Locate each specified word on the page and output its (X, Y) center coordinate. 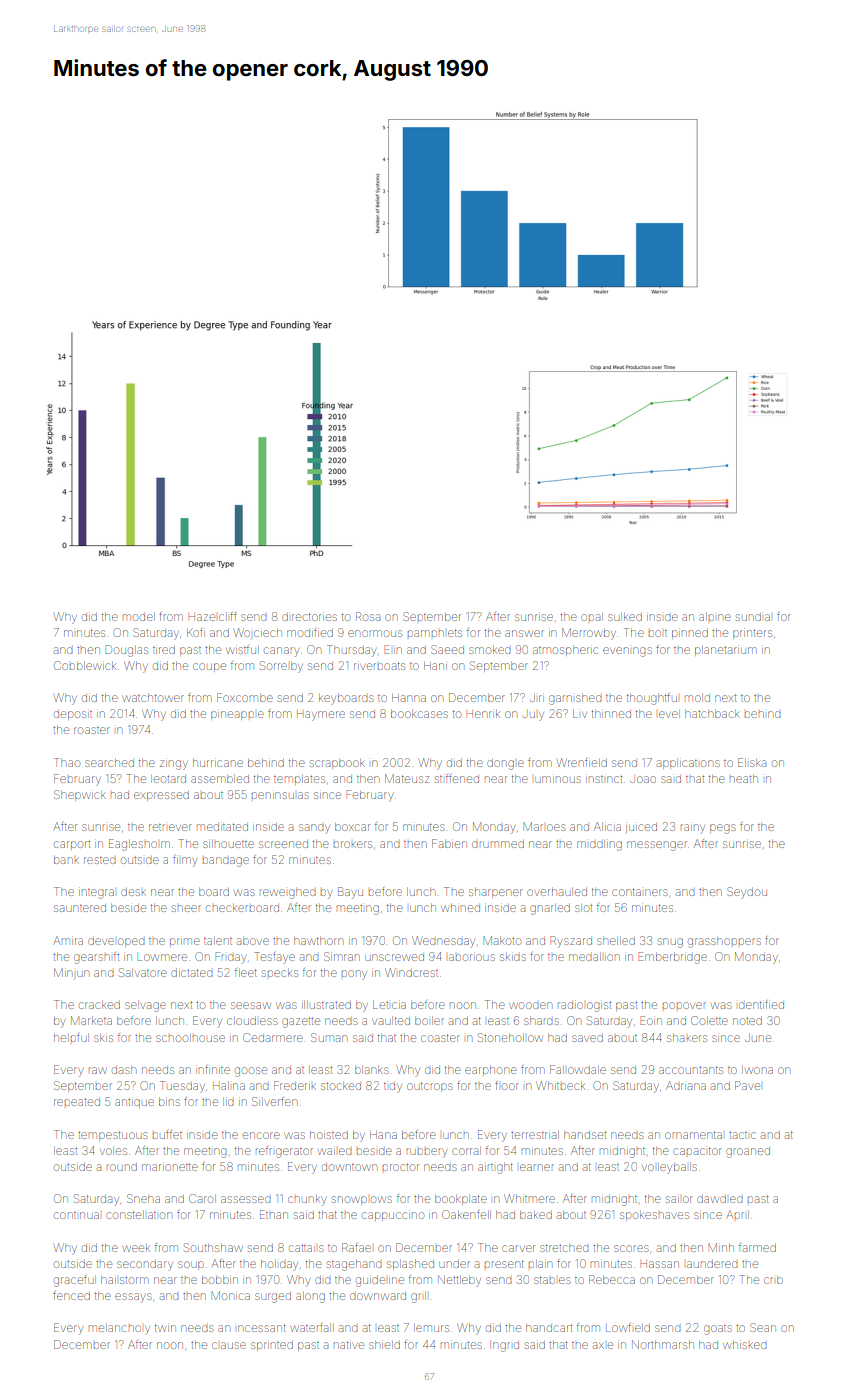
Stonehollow (510, 1037)
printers (752, 634)
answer (524, 633)
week (135, 1248)
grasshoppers (724, 942)
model (139, 617)
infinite (213, 1069)
